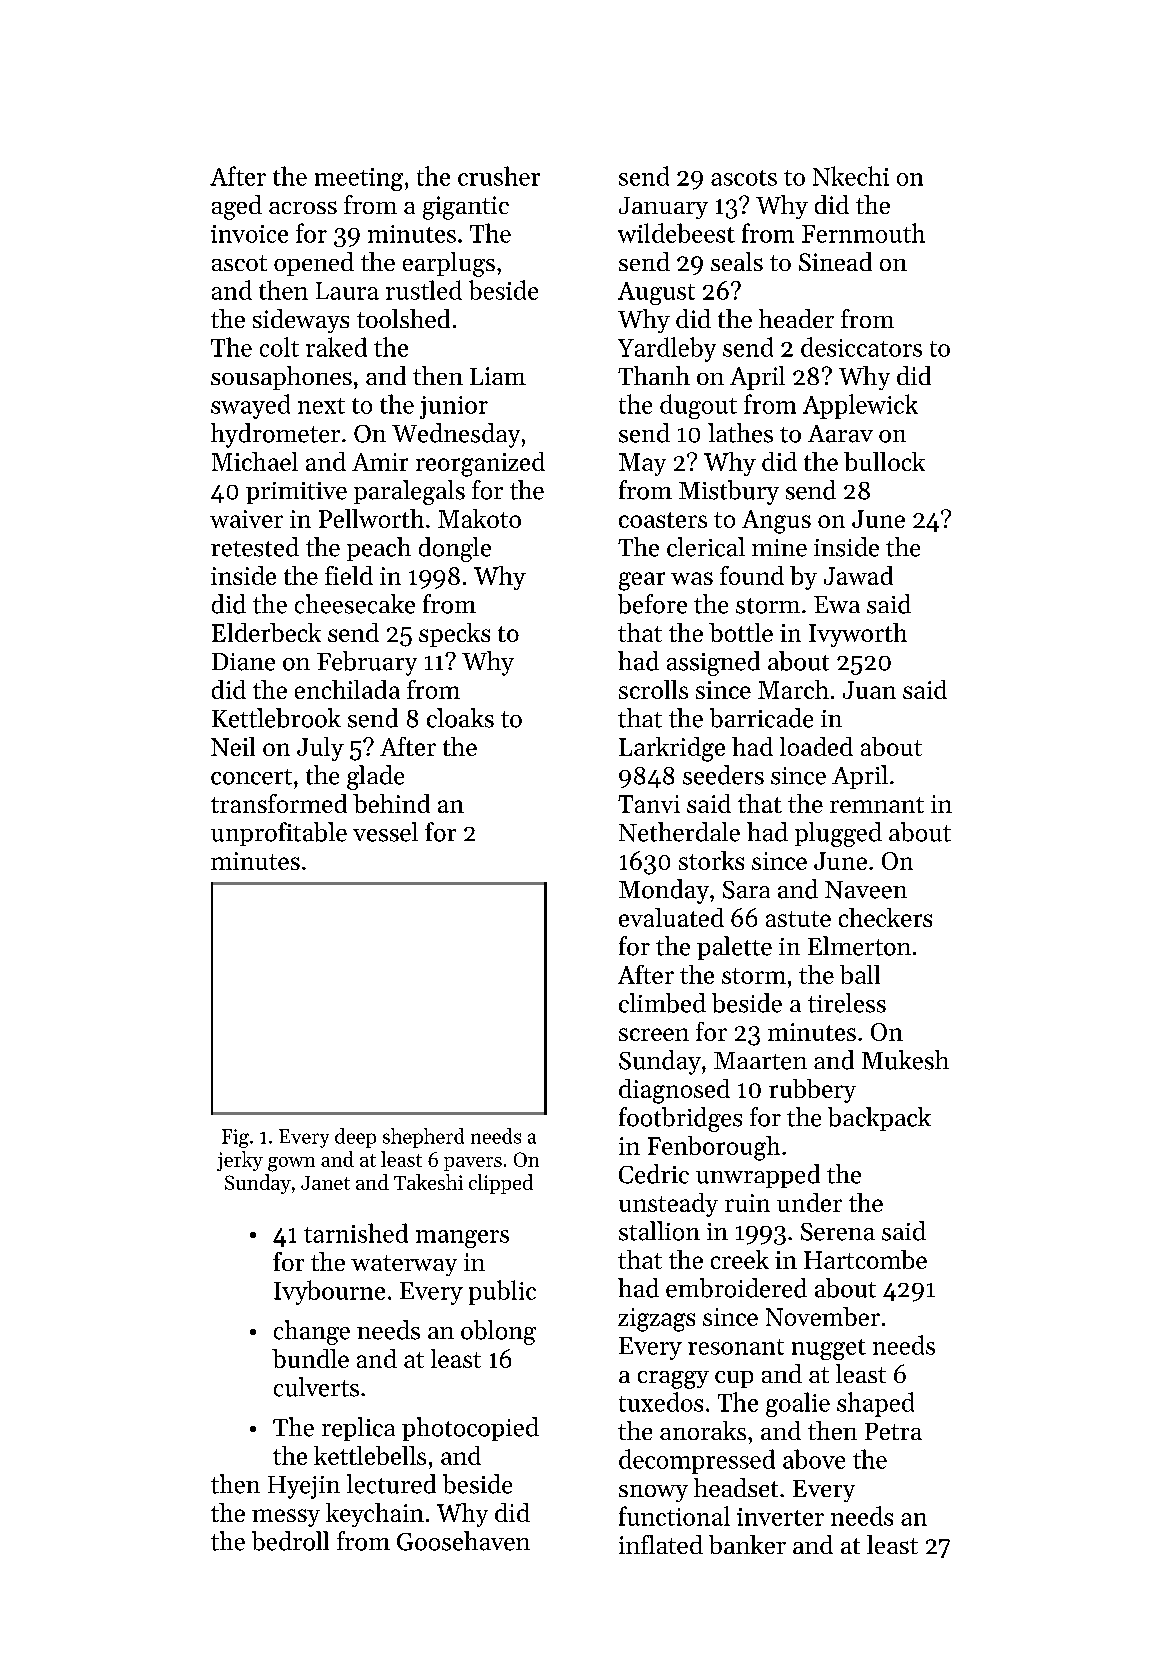 Image resolution: width=1165 pixels, height=1654 pixels. Describe the element at coordinates (449, 264) in the screenshot. I see `earplugs` at that location.
